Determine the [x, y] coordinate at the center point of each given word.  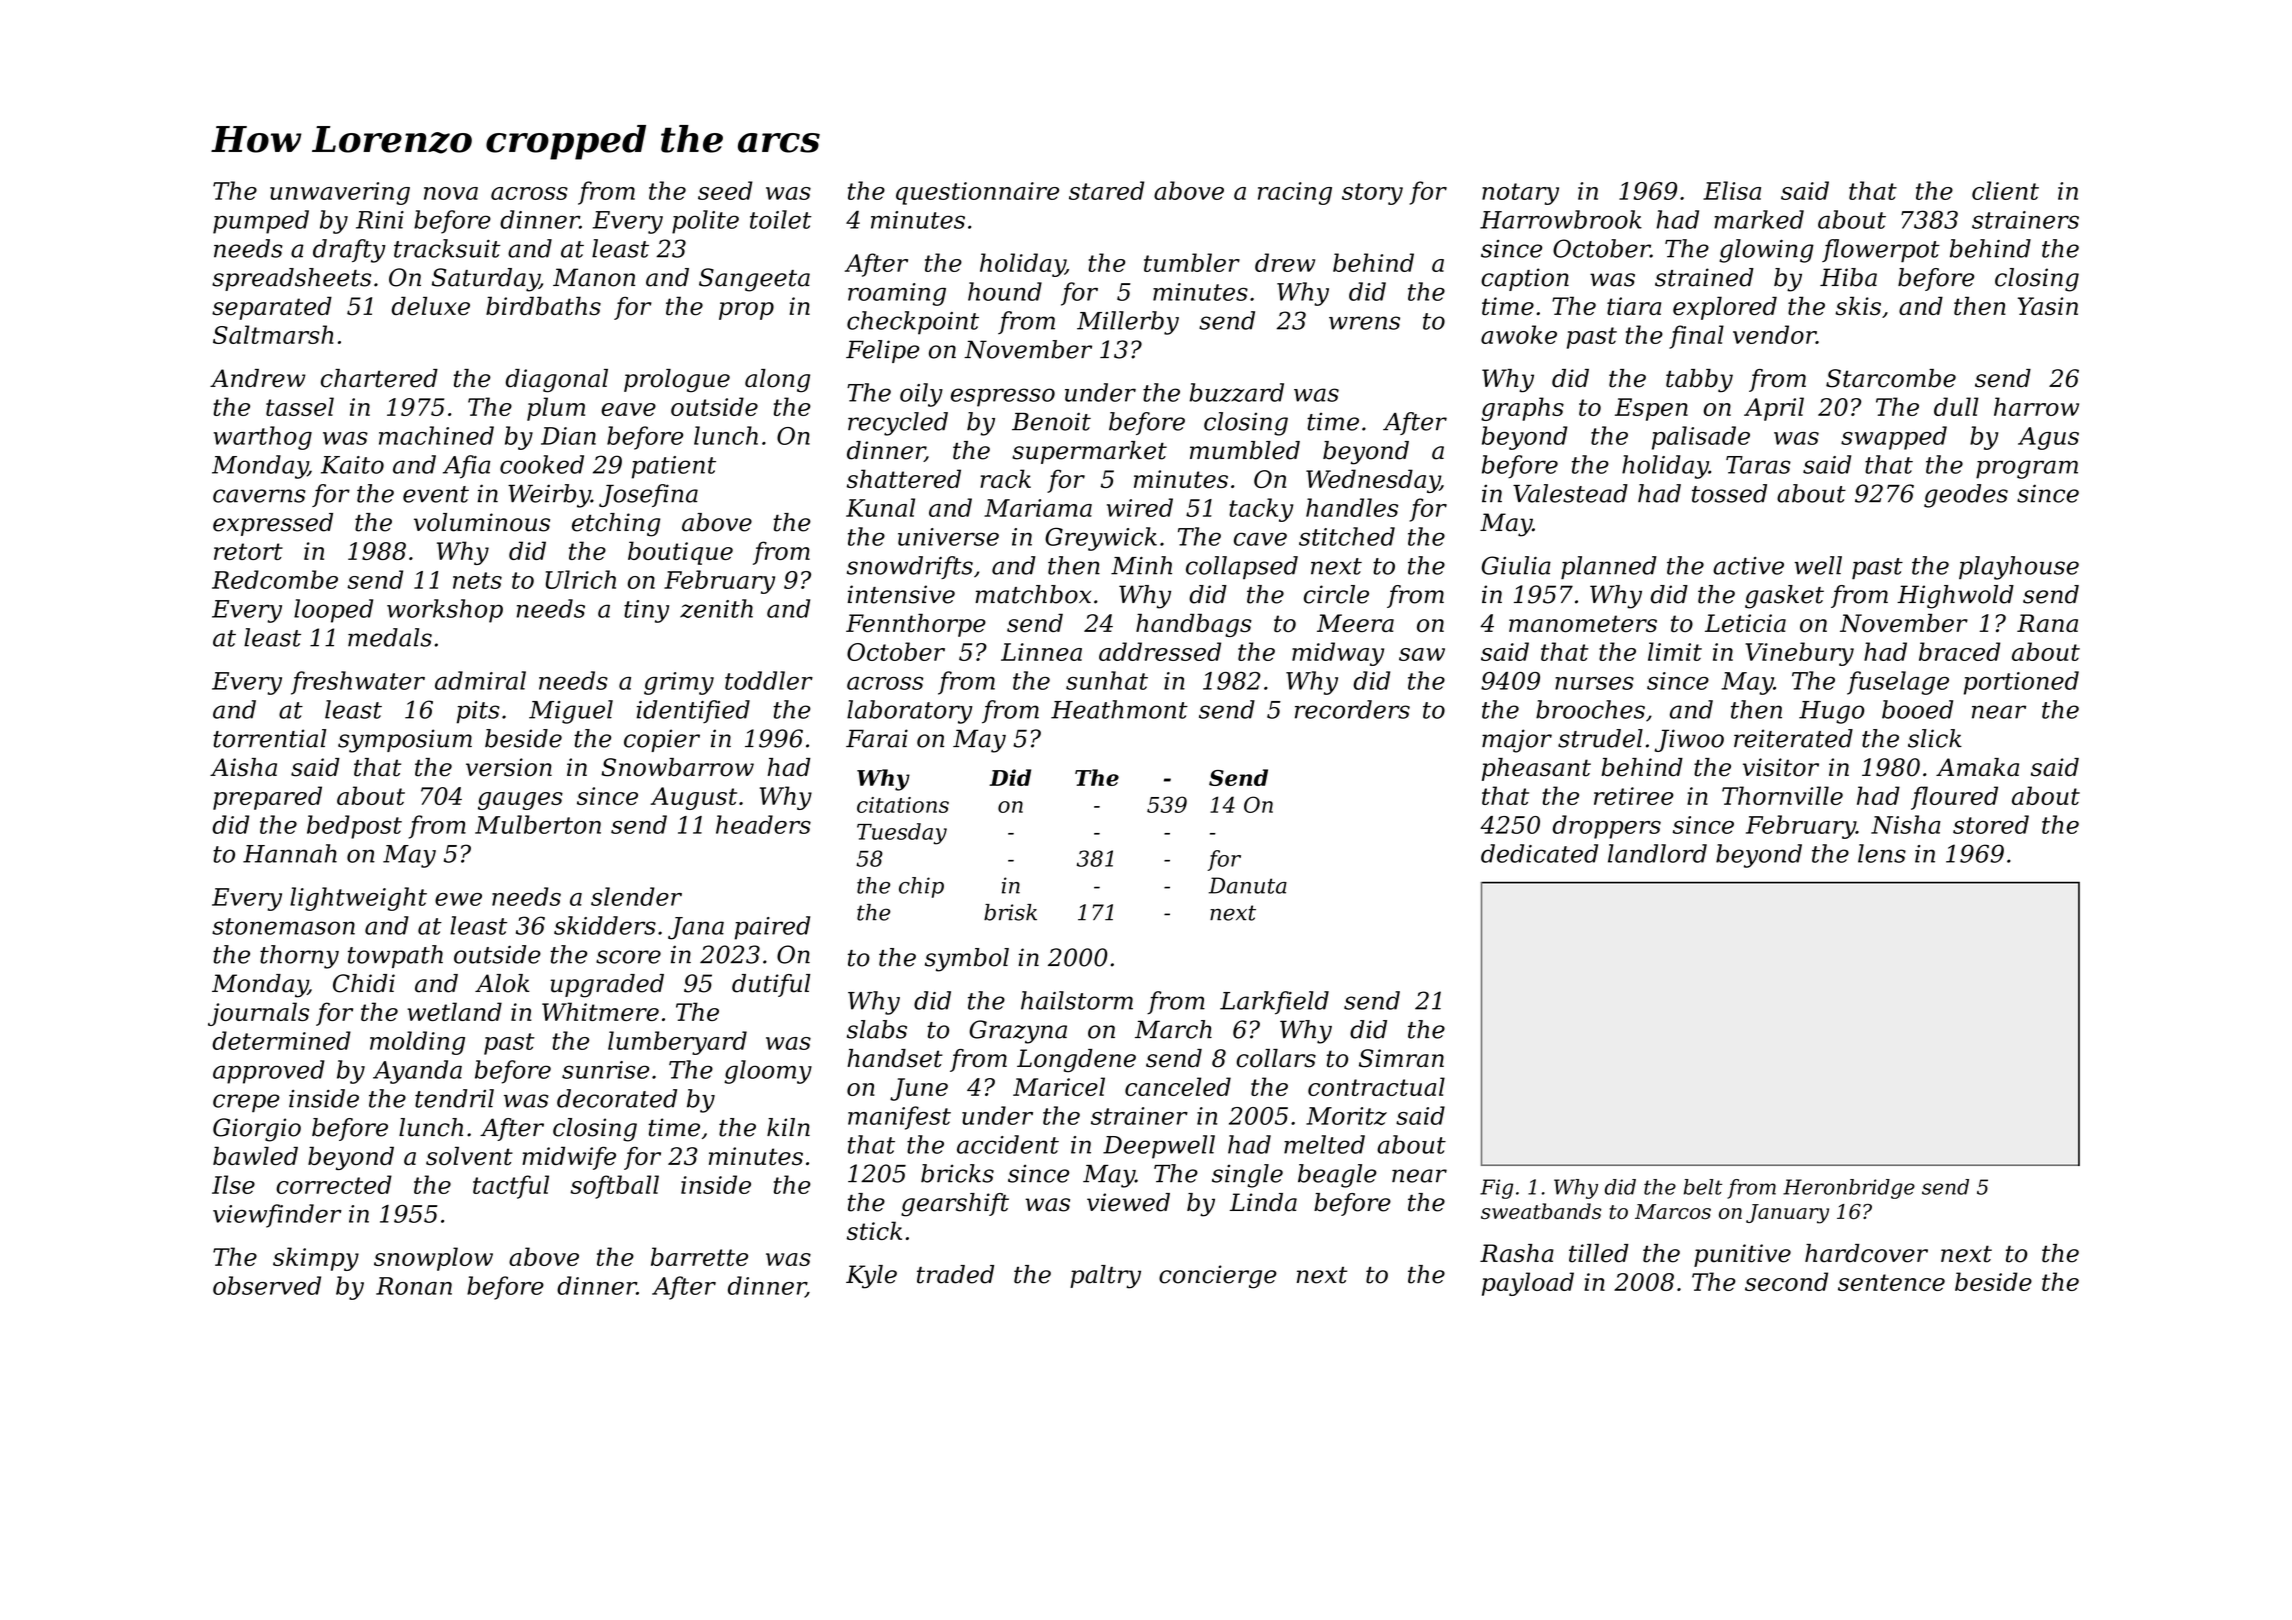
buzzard [1237, 392]
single [1247, 1176]
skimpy [316, 1259]
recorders [1352, 709]
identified [693, 711]
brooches [1590, 709]
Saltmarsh [273, 334]
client [2005, 190]
